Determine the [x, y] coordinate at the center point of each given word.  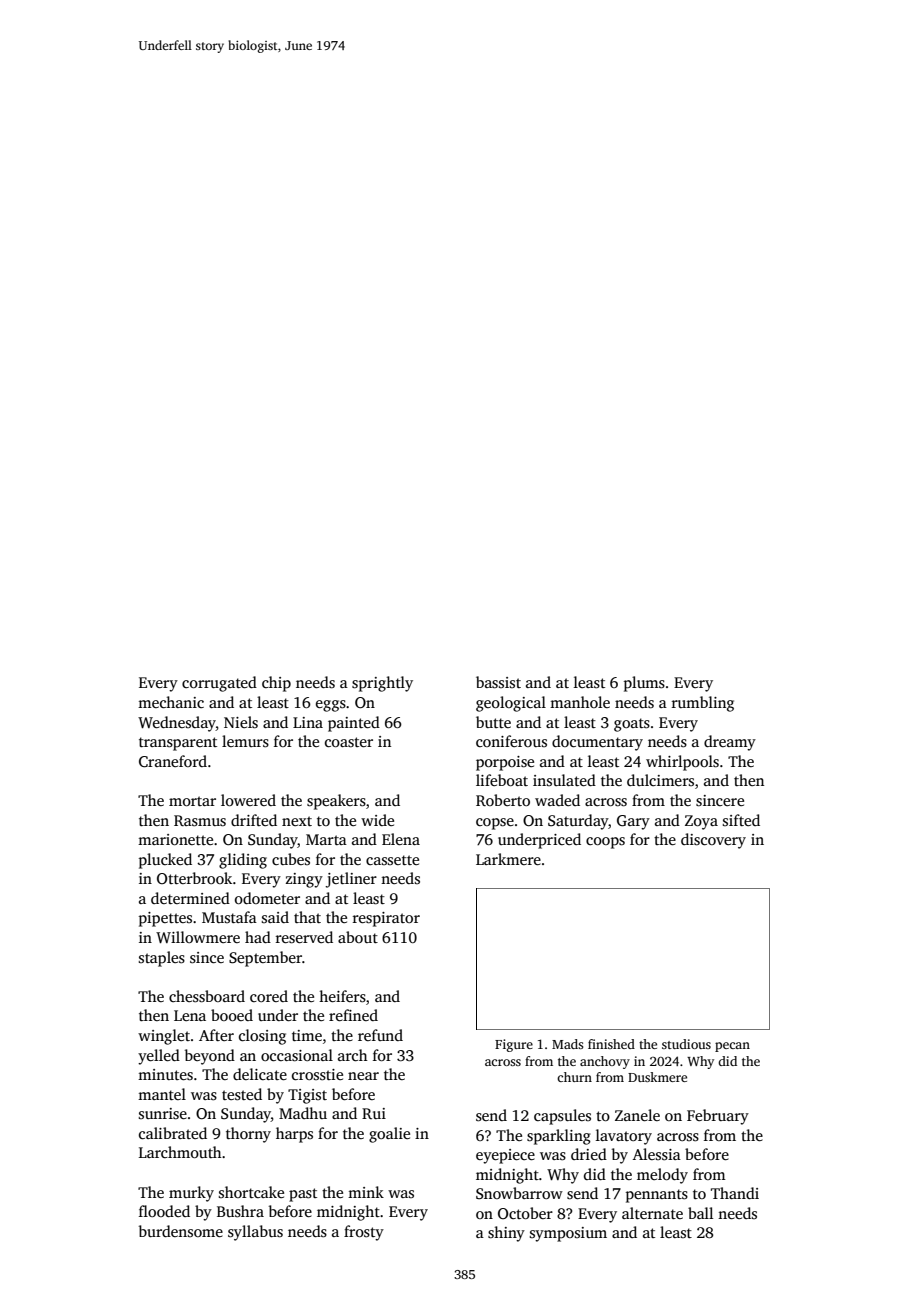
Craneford [173, 761]
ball [700, 1213]
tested [242, 1094]
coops [605, 843]
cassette [392, 860]
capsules [562, 1117]
